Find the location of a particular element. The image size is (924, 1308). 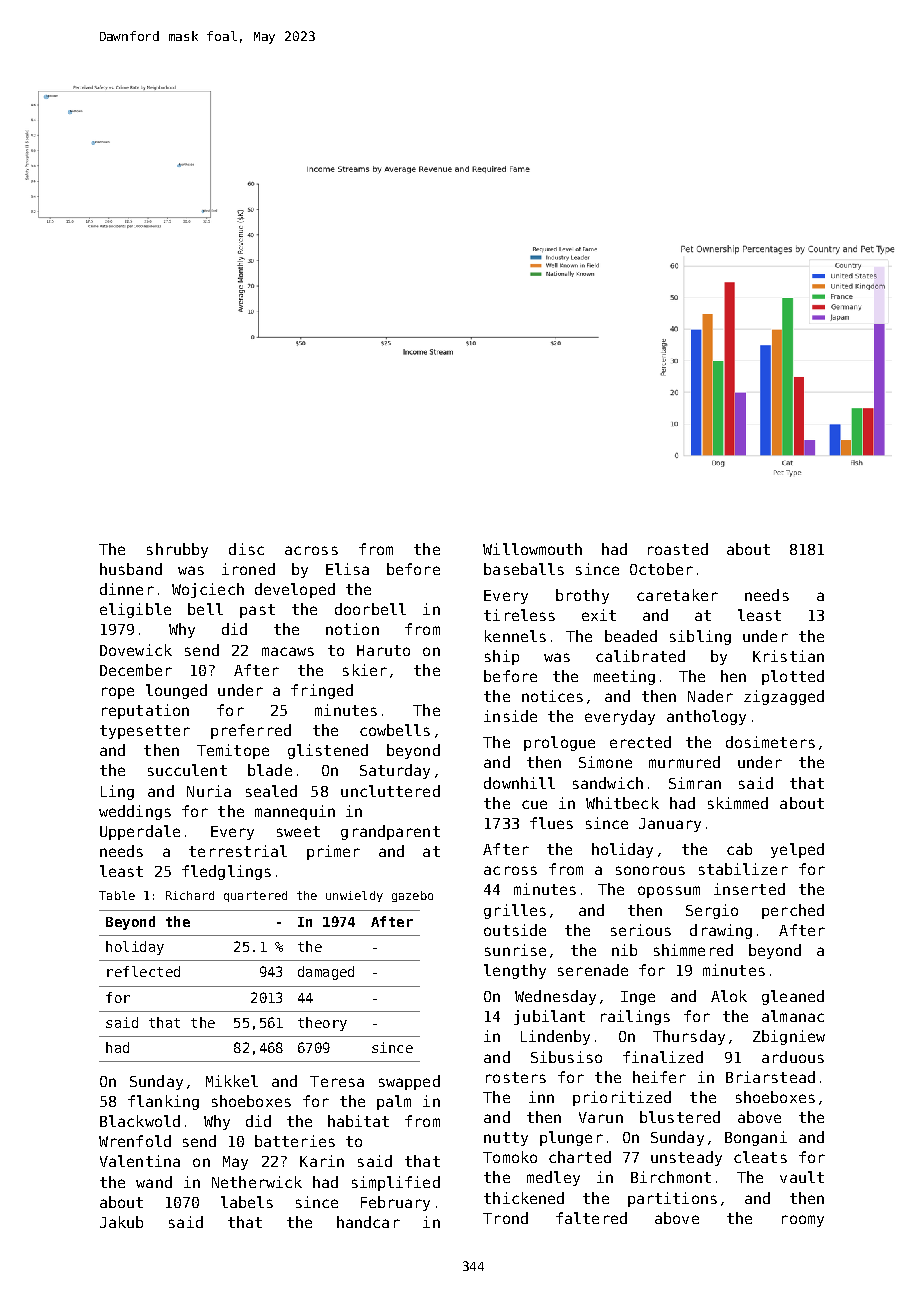

roasted is located at coordinates (678, 549).
